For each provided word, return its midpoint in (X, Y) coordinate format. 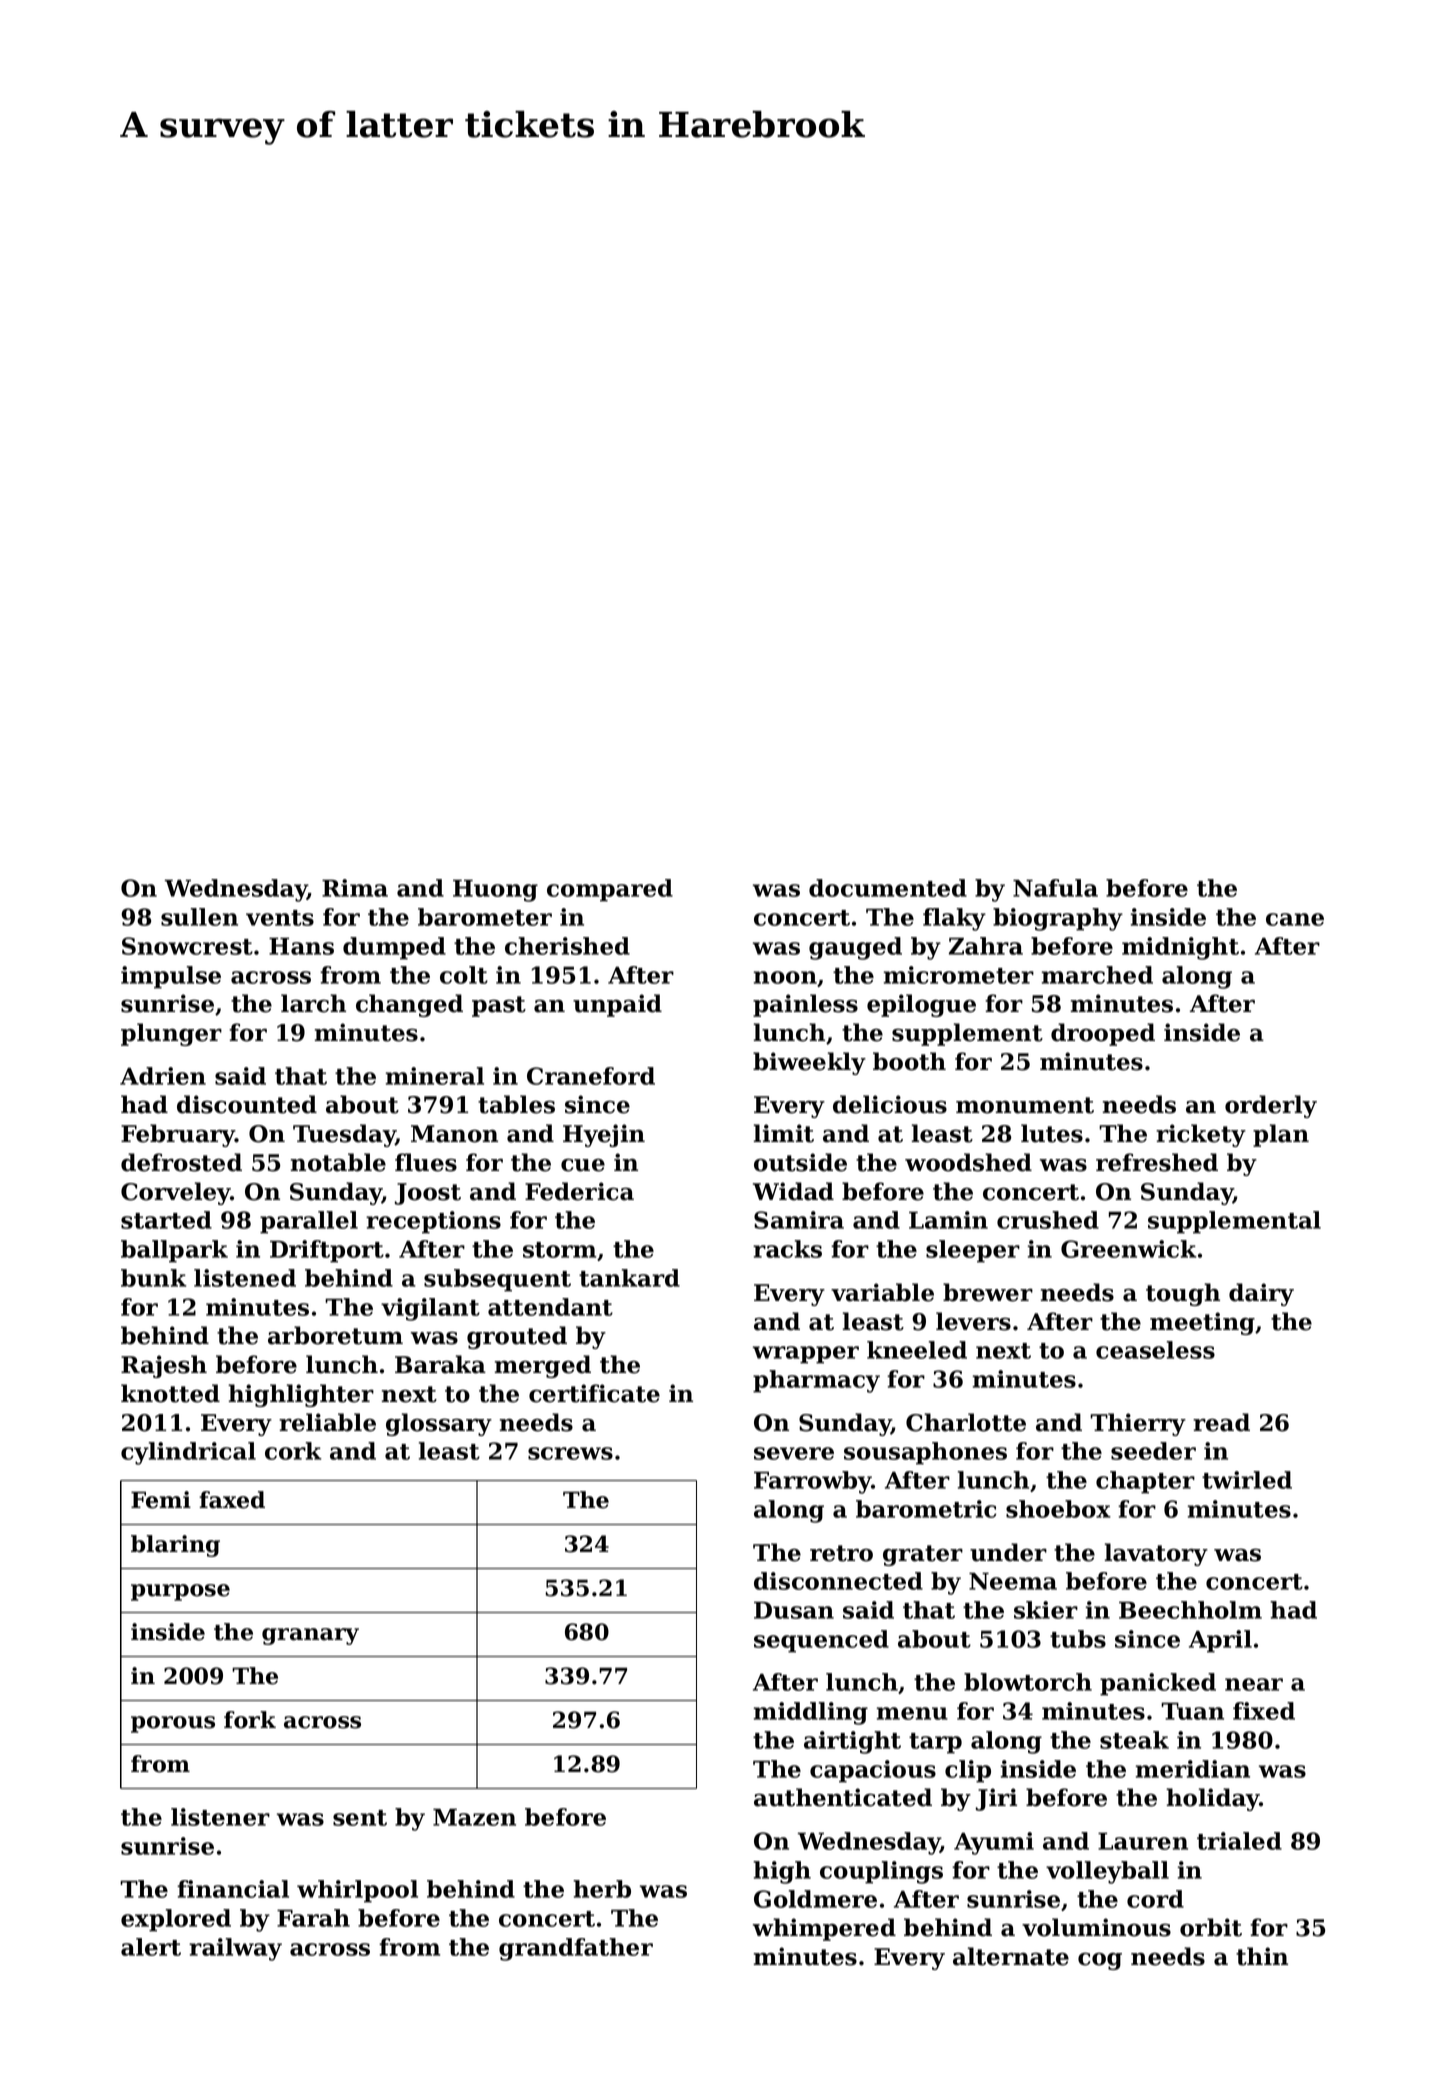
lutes (1052, 1133)
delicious (890, 1104)
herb (602, 1889)
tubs (1078, 1639)
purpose (180, 1592)
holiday (1213, 1799)
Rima (355, 888)
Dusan (794, 1610)
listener (220, 1817)
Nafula (1055, 888)
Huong (495, 890)
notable (338, 1162)
